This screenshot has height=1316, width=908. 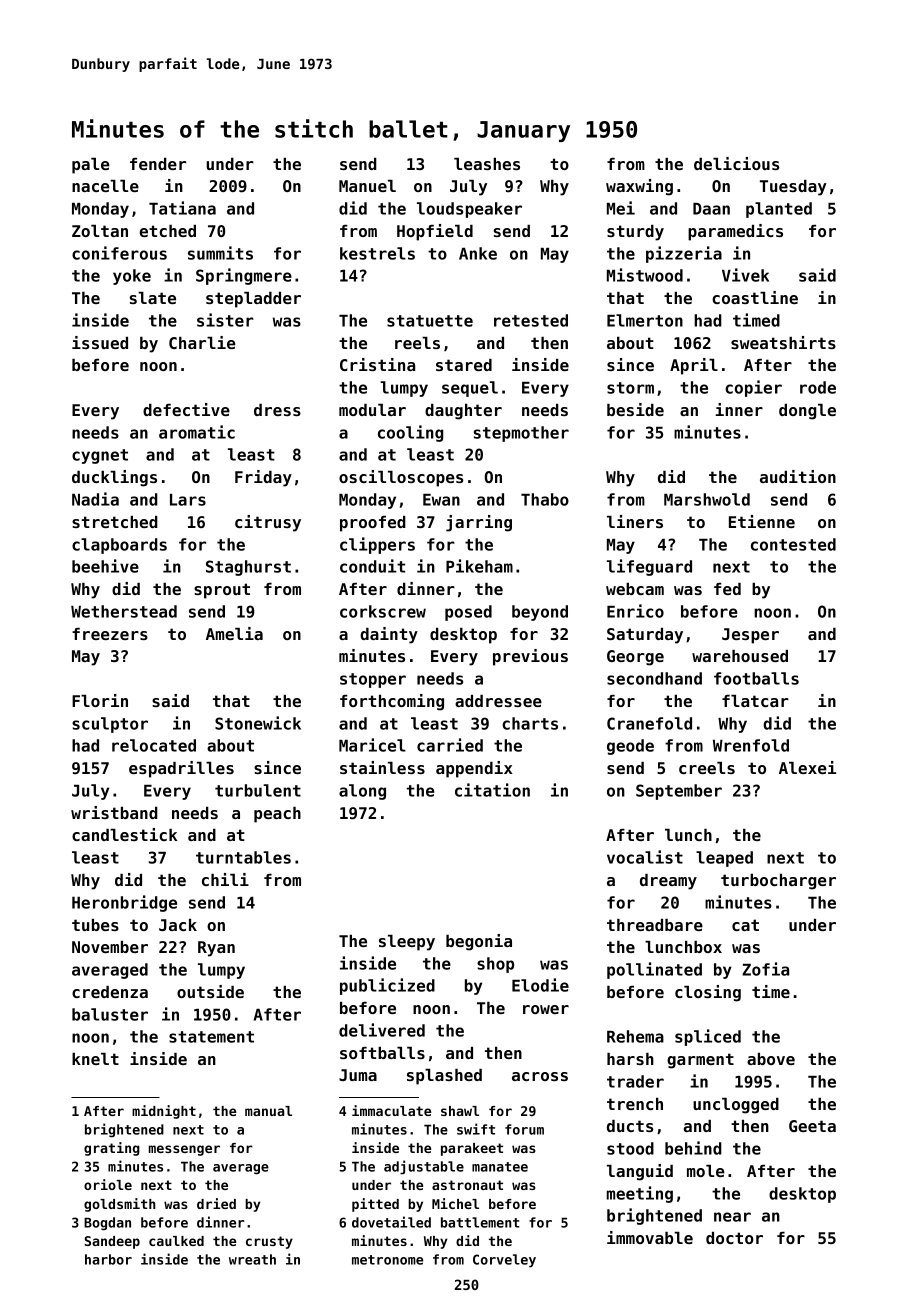 I want to click on messenger, so click(x=184, y=1150).
